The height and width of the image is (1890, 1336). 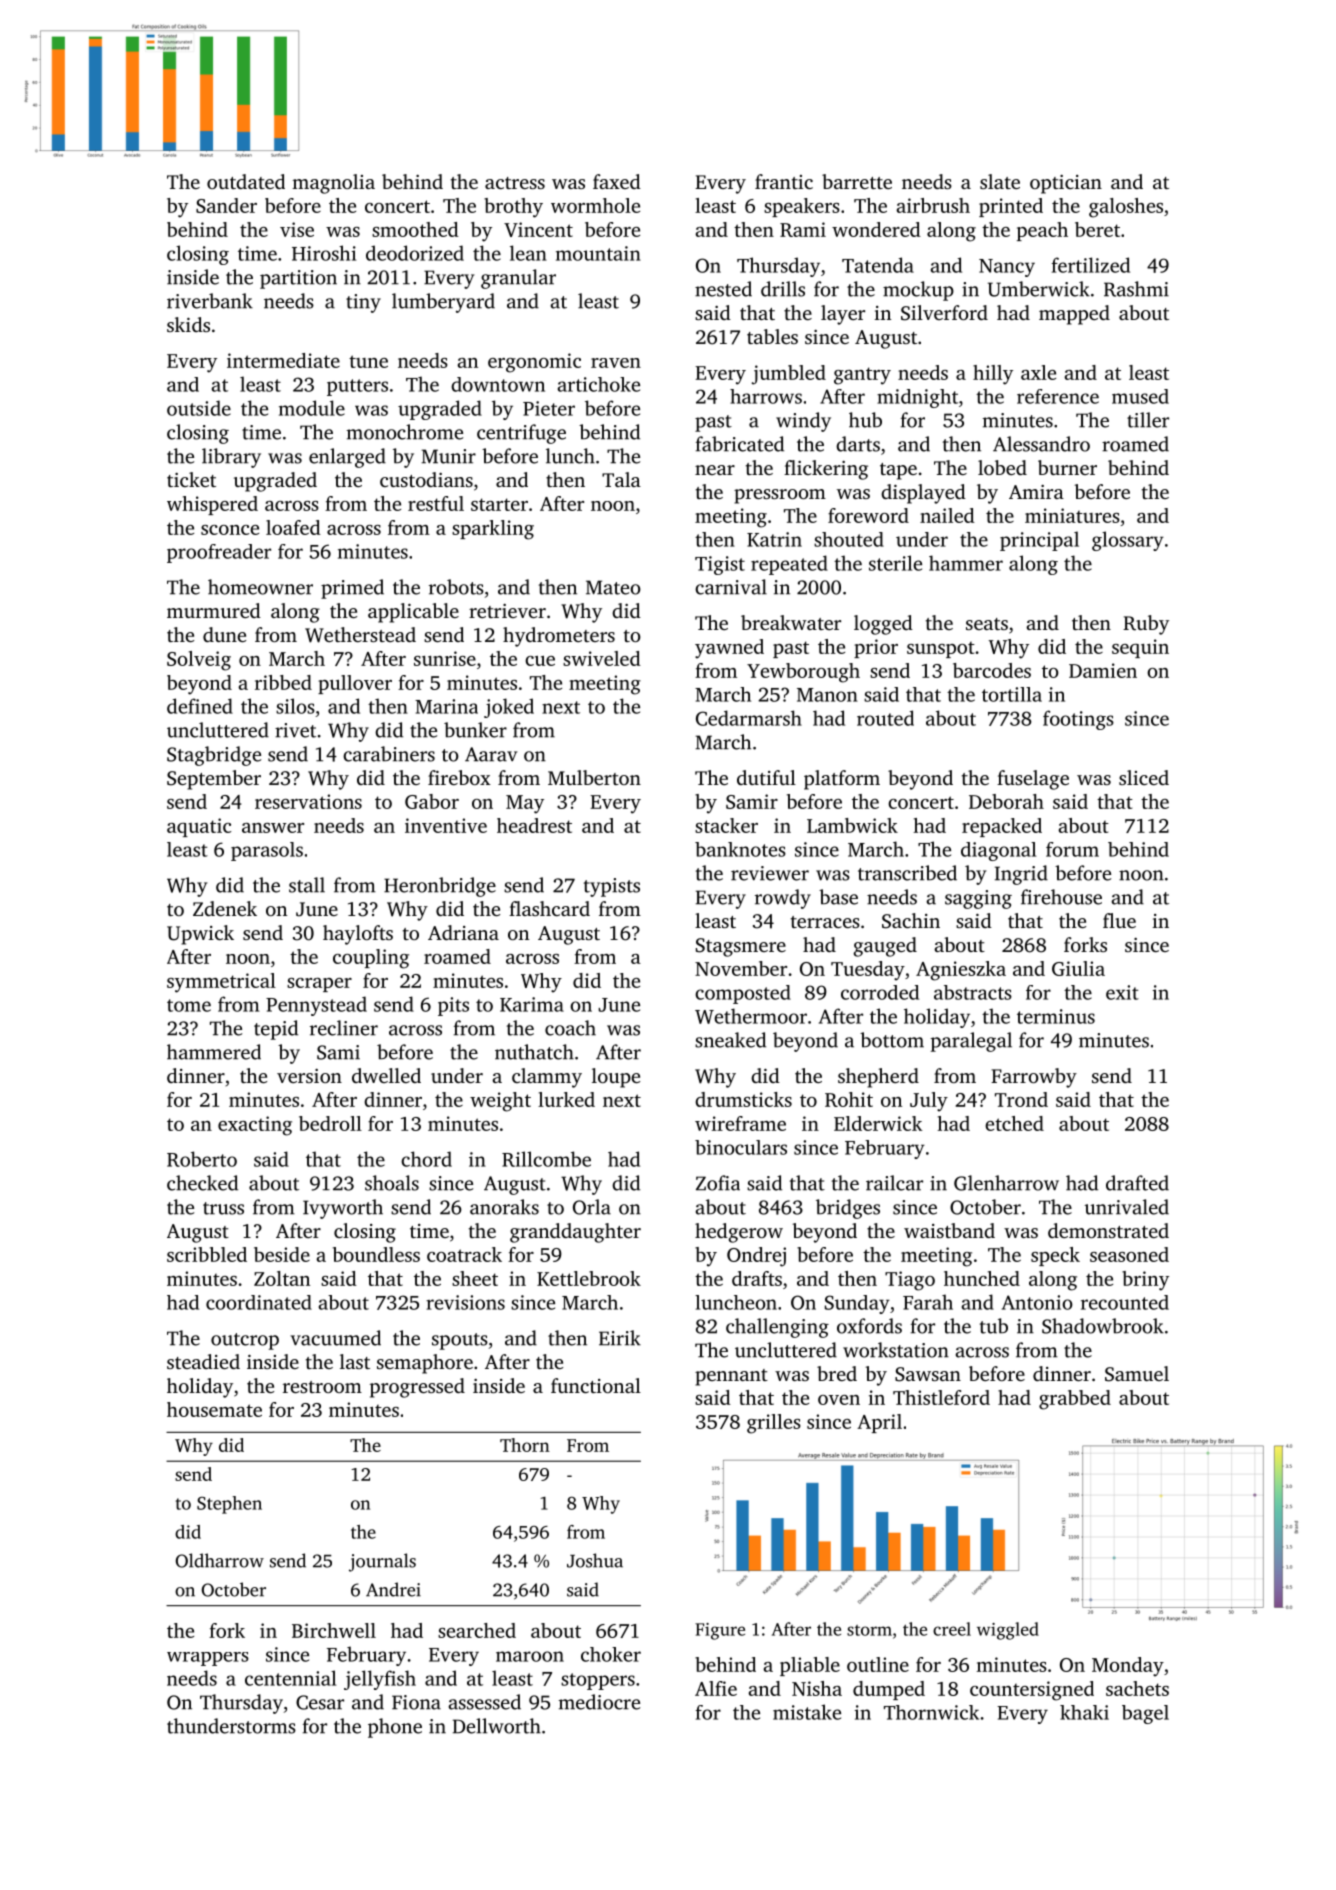 I want to click on logged, so click(x=883, y=625).
